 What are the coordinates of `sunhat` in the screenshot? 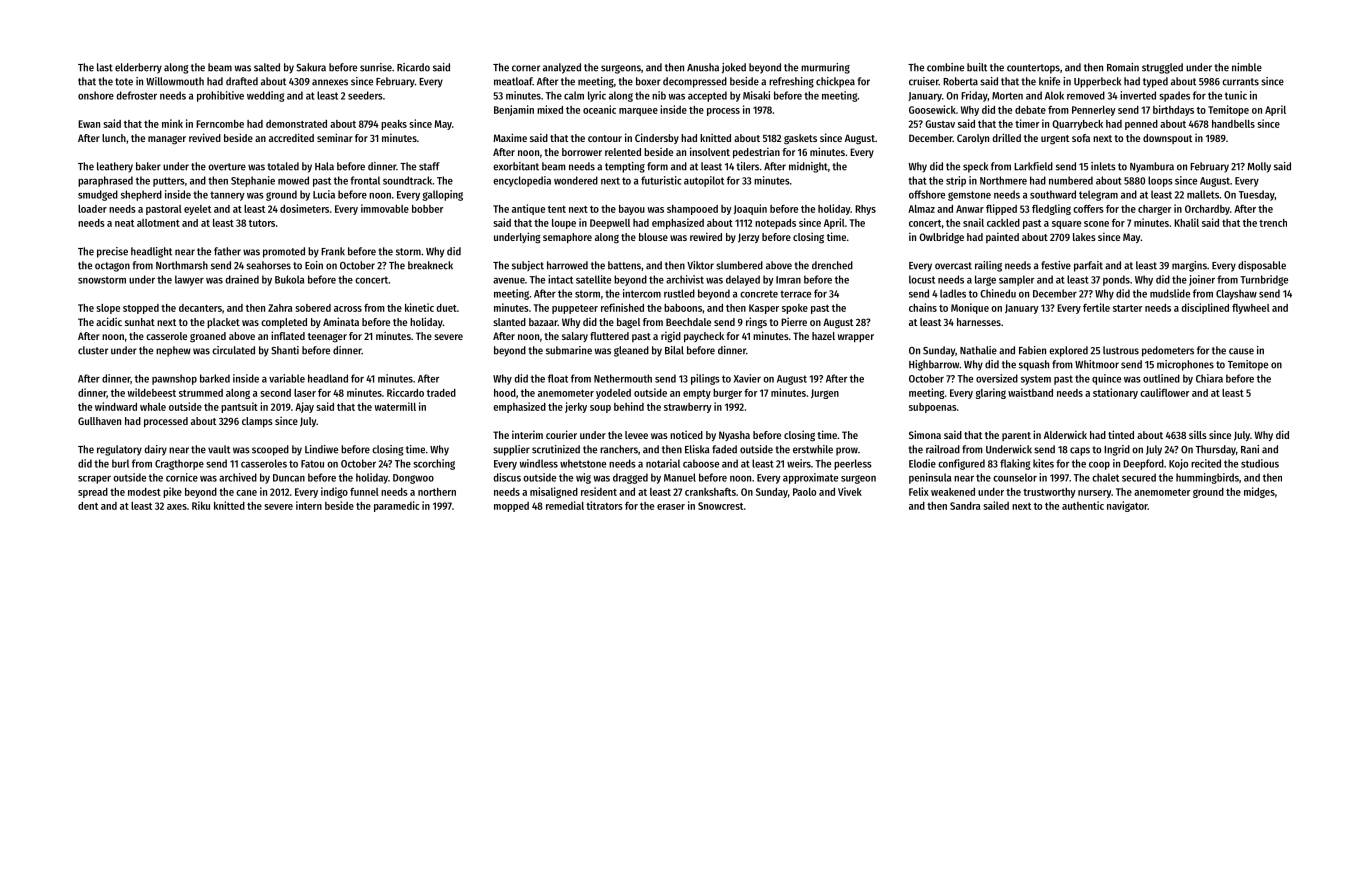 It's located at (140, 322).
